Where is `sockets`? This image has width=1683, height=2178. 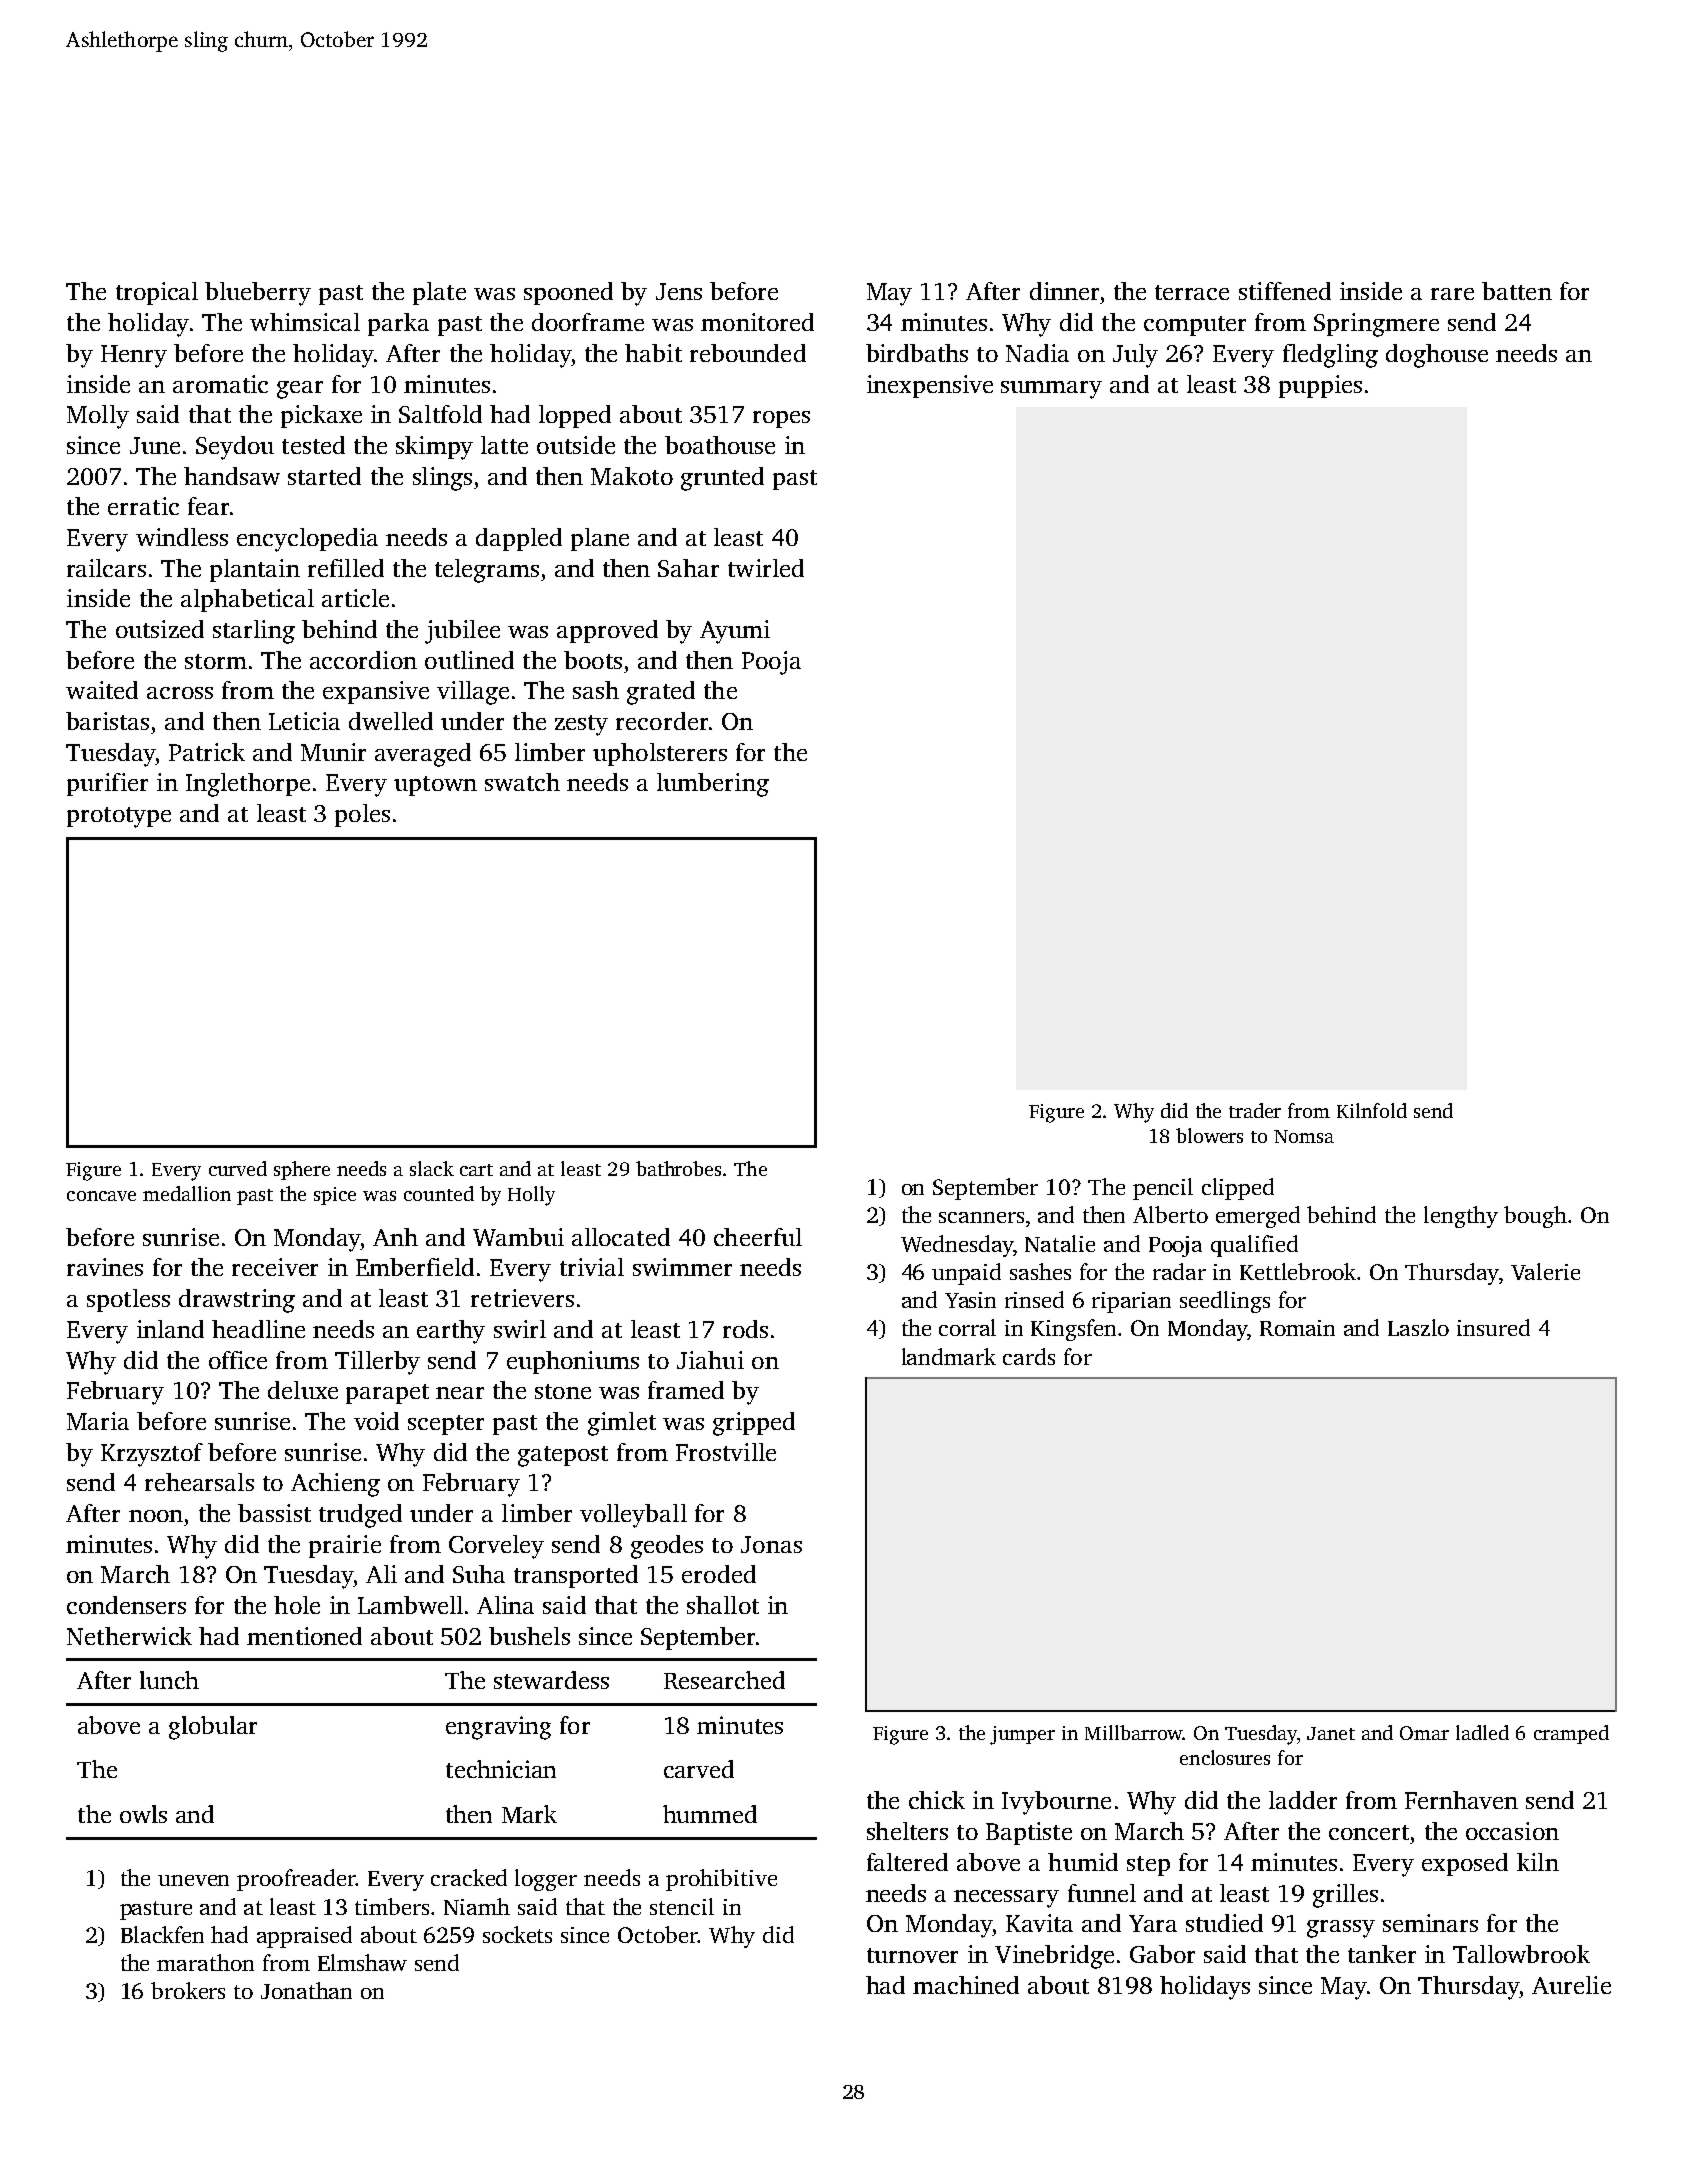 sockets is located at coordinates (517, 1934).
